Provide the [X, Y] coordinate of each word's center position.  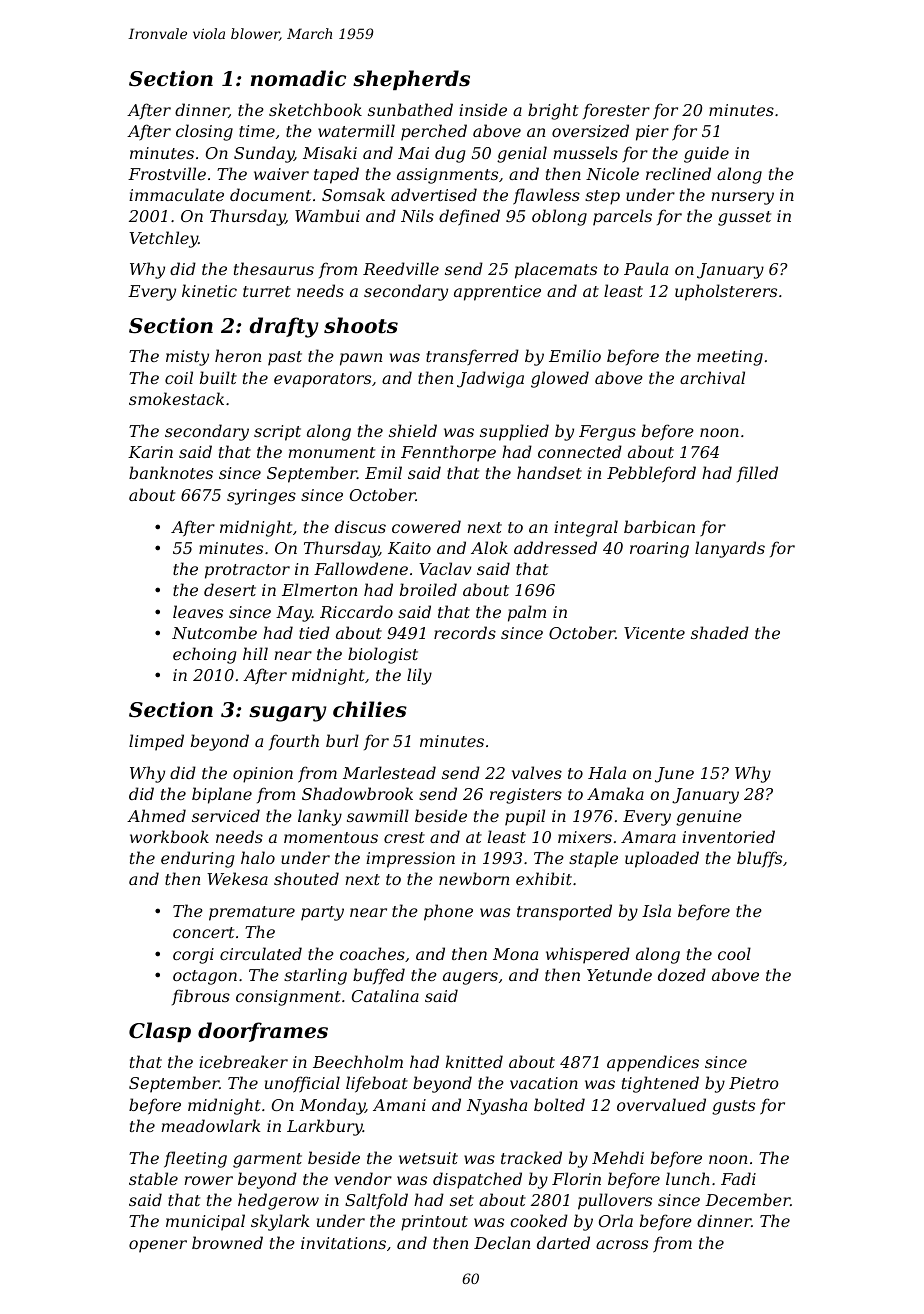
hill [255, 653]
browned [227, 1242]
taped [336, 175]
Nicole [612, 173]
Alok [489, 547]
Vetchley [163, 239]
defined [469, 217]
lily [419, 676]
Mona [515, 954]
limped [156, 742]
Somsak [353, 194]
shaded [720, 632]
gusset [744, 218]
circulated [261, 953]
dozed [682, 975]
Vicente [654, 633]
